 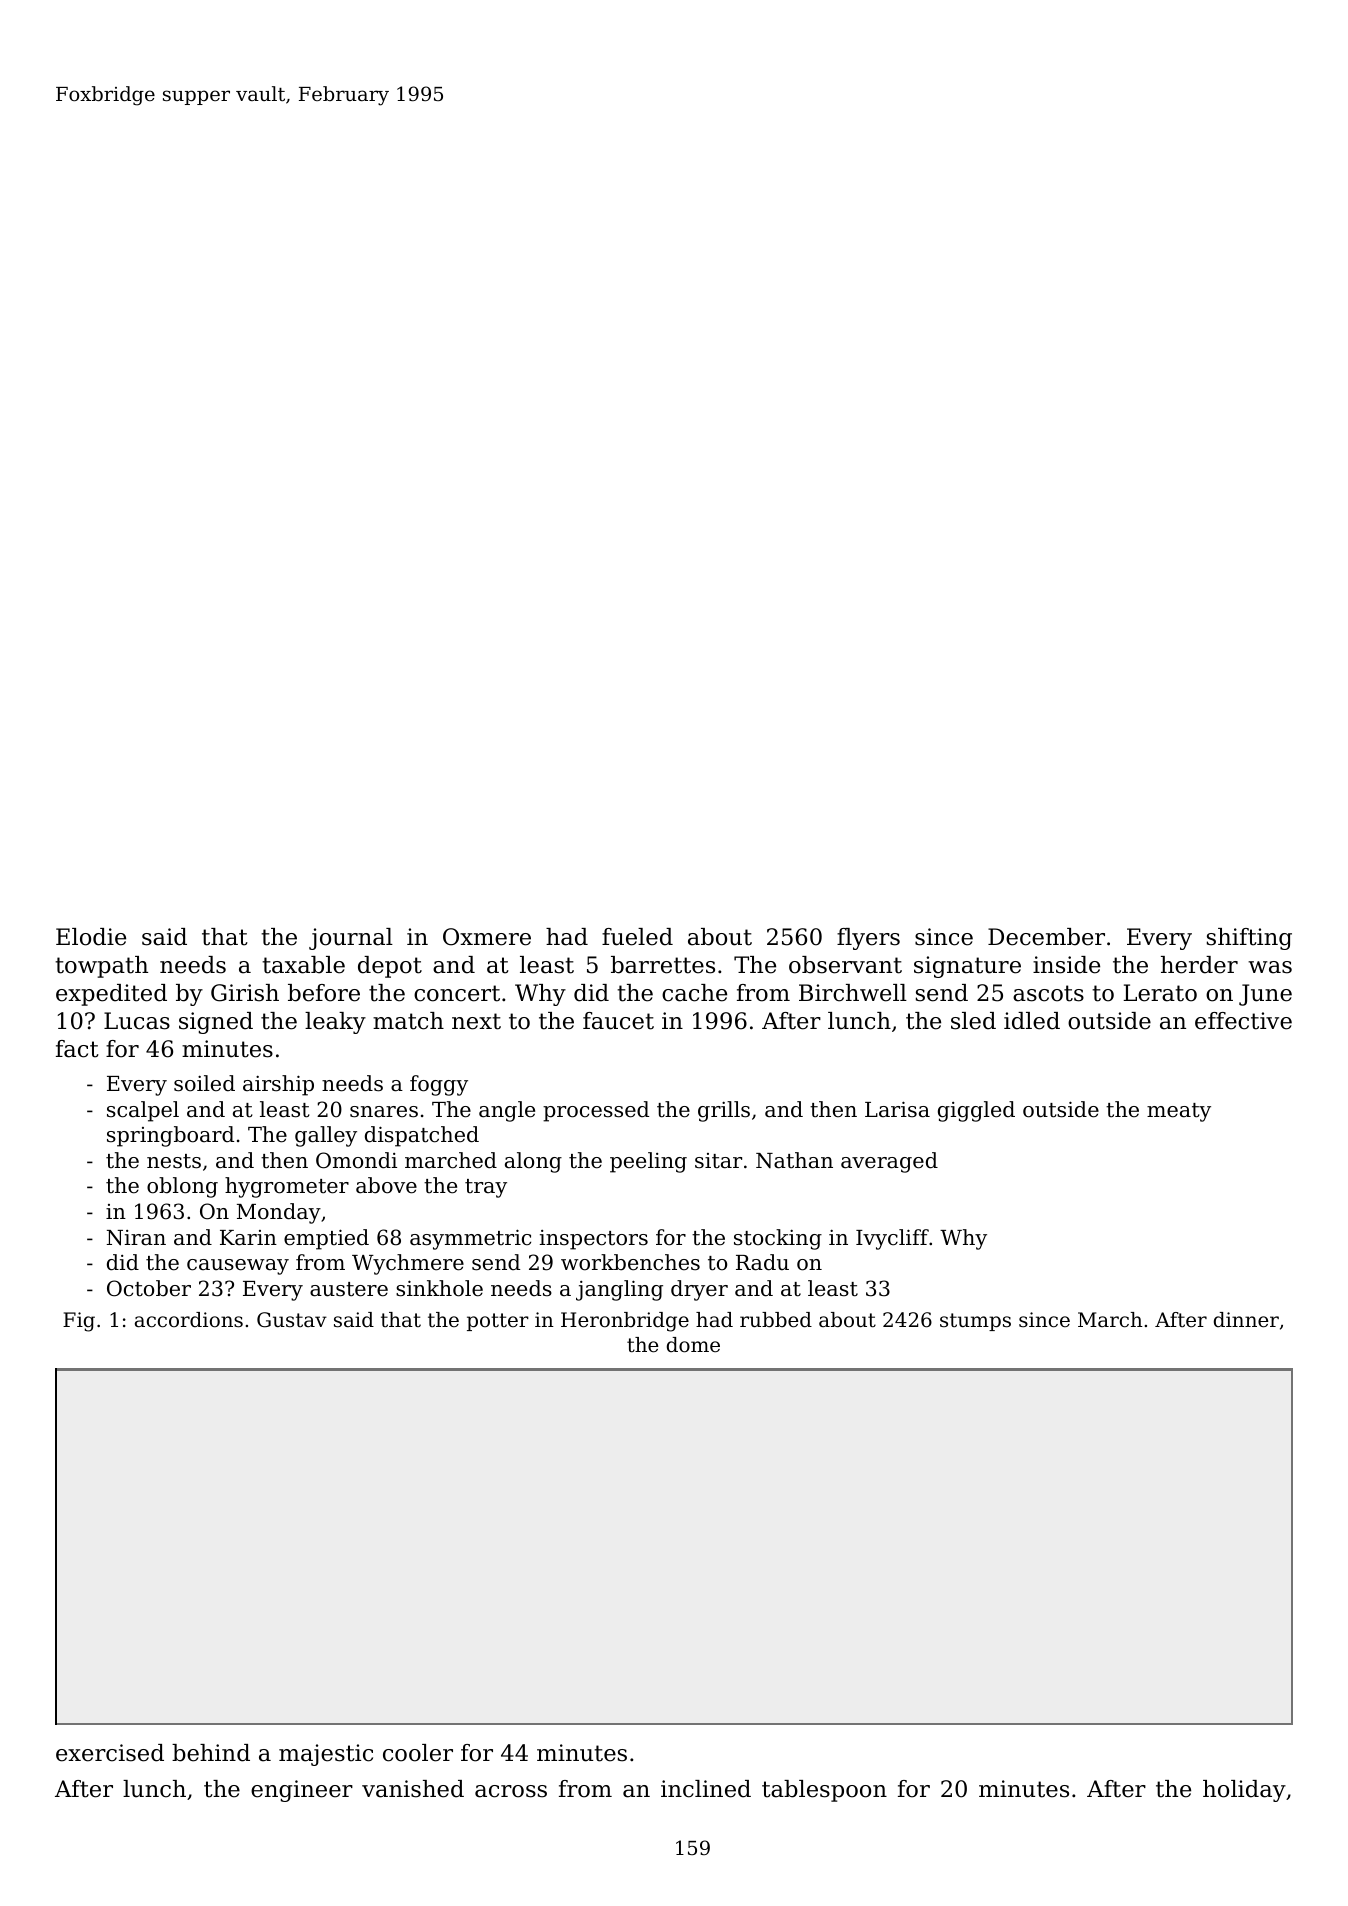 What do you see at coordinates (1179, 1112) in the image?
I see `meaty` at bounding box center [1179, 1112].
